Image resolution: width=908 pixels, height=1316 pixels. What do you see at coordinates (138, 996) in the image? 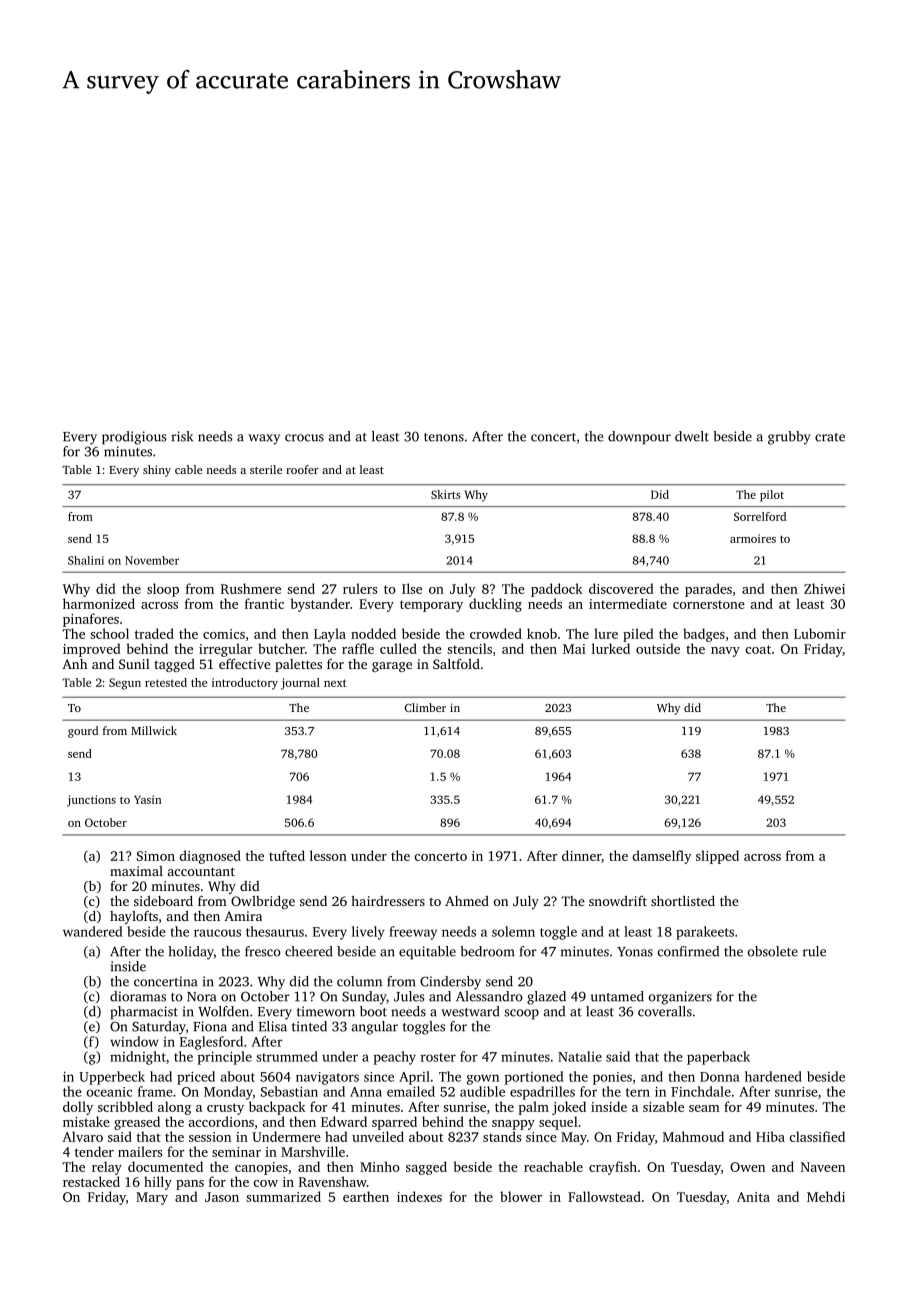
I see `dioramas` at bounding box center [138, 996].
